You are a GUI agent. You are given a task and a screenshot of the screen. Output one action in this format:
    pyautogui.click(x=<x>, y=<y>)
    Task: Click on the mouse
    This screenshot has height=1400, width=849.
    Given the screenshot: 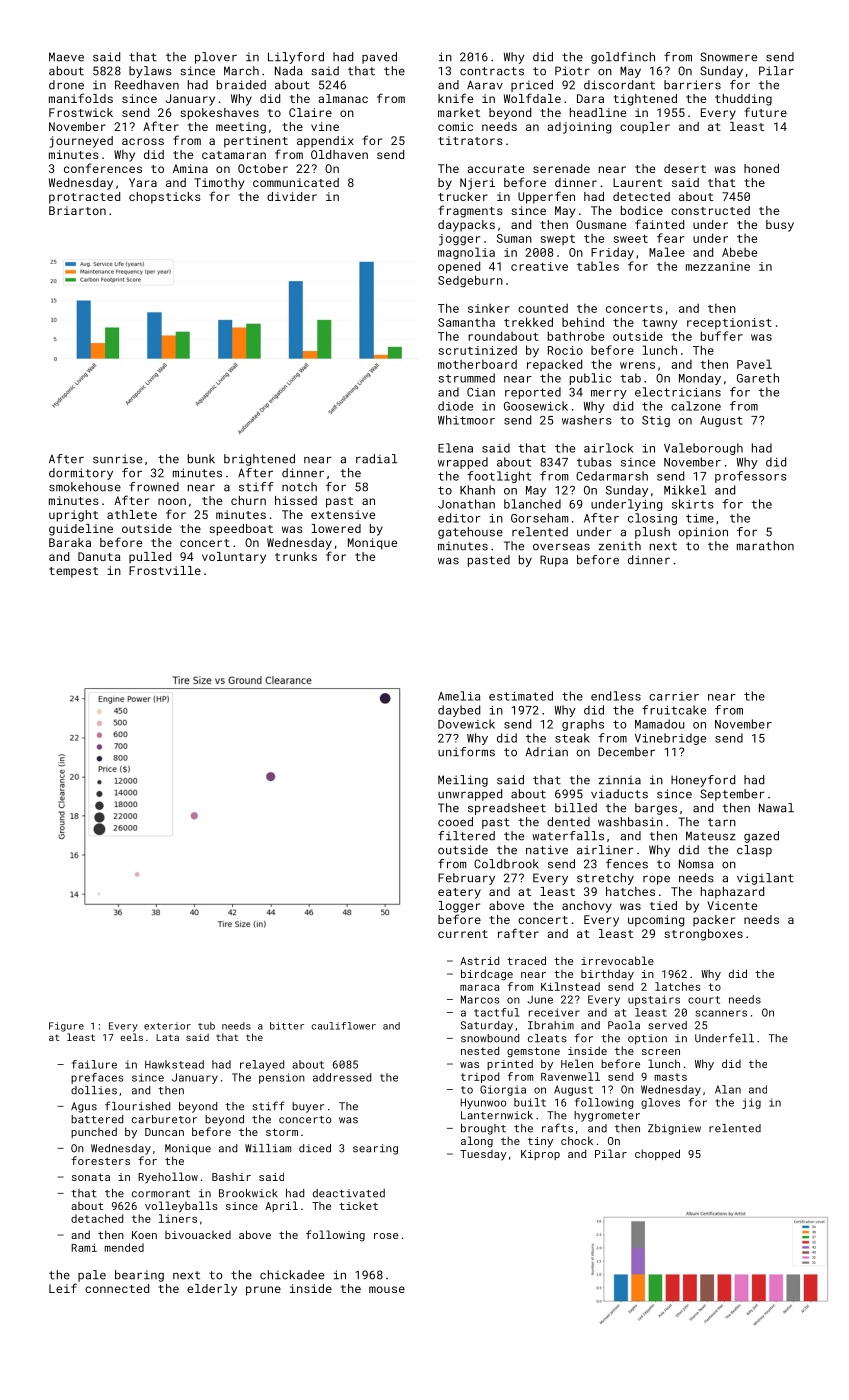 What is the action you would take?
    pyautogui.click(x=387, y=1289)
